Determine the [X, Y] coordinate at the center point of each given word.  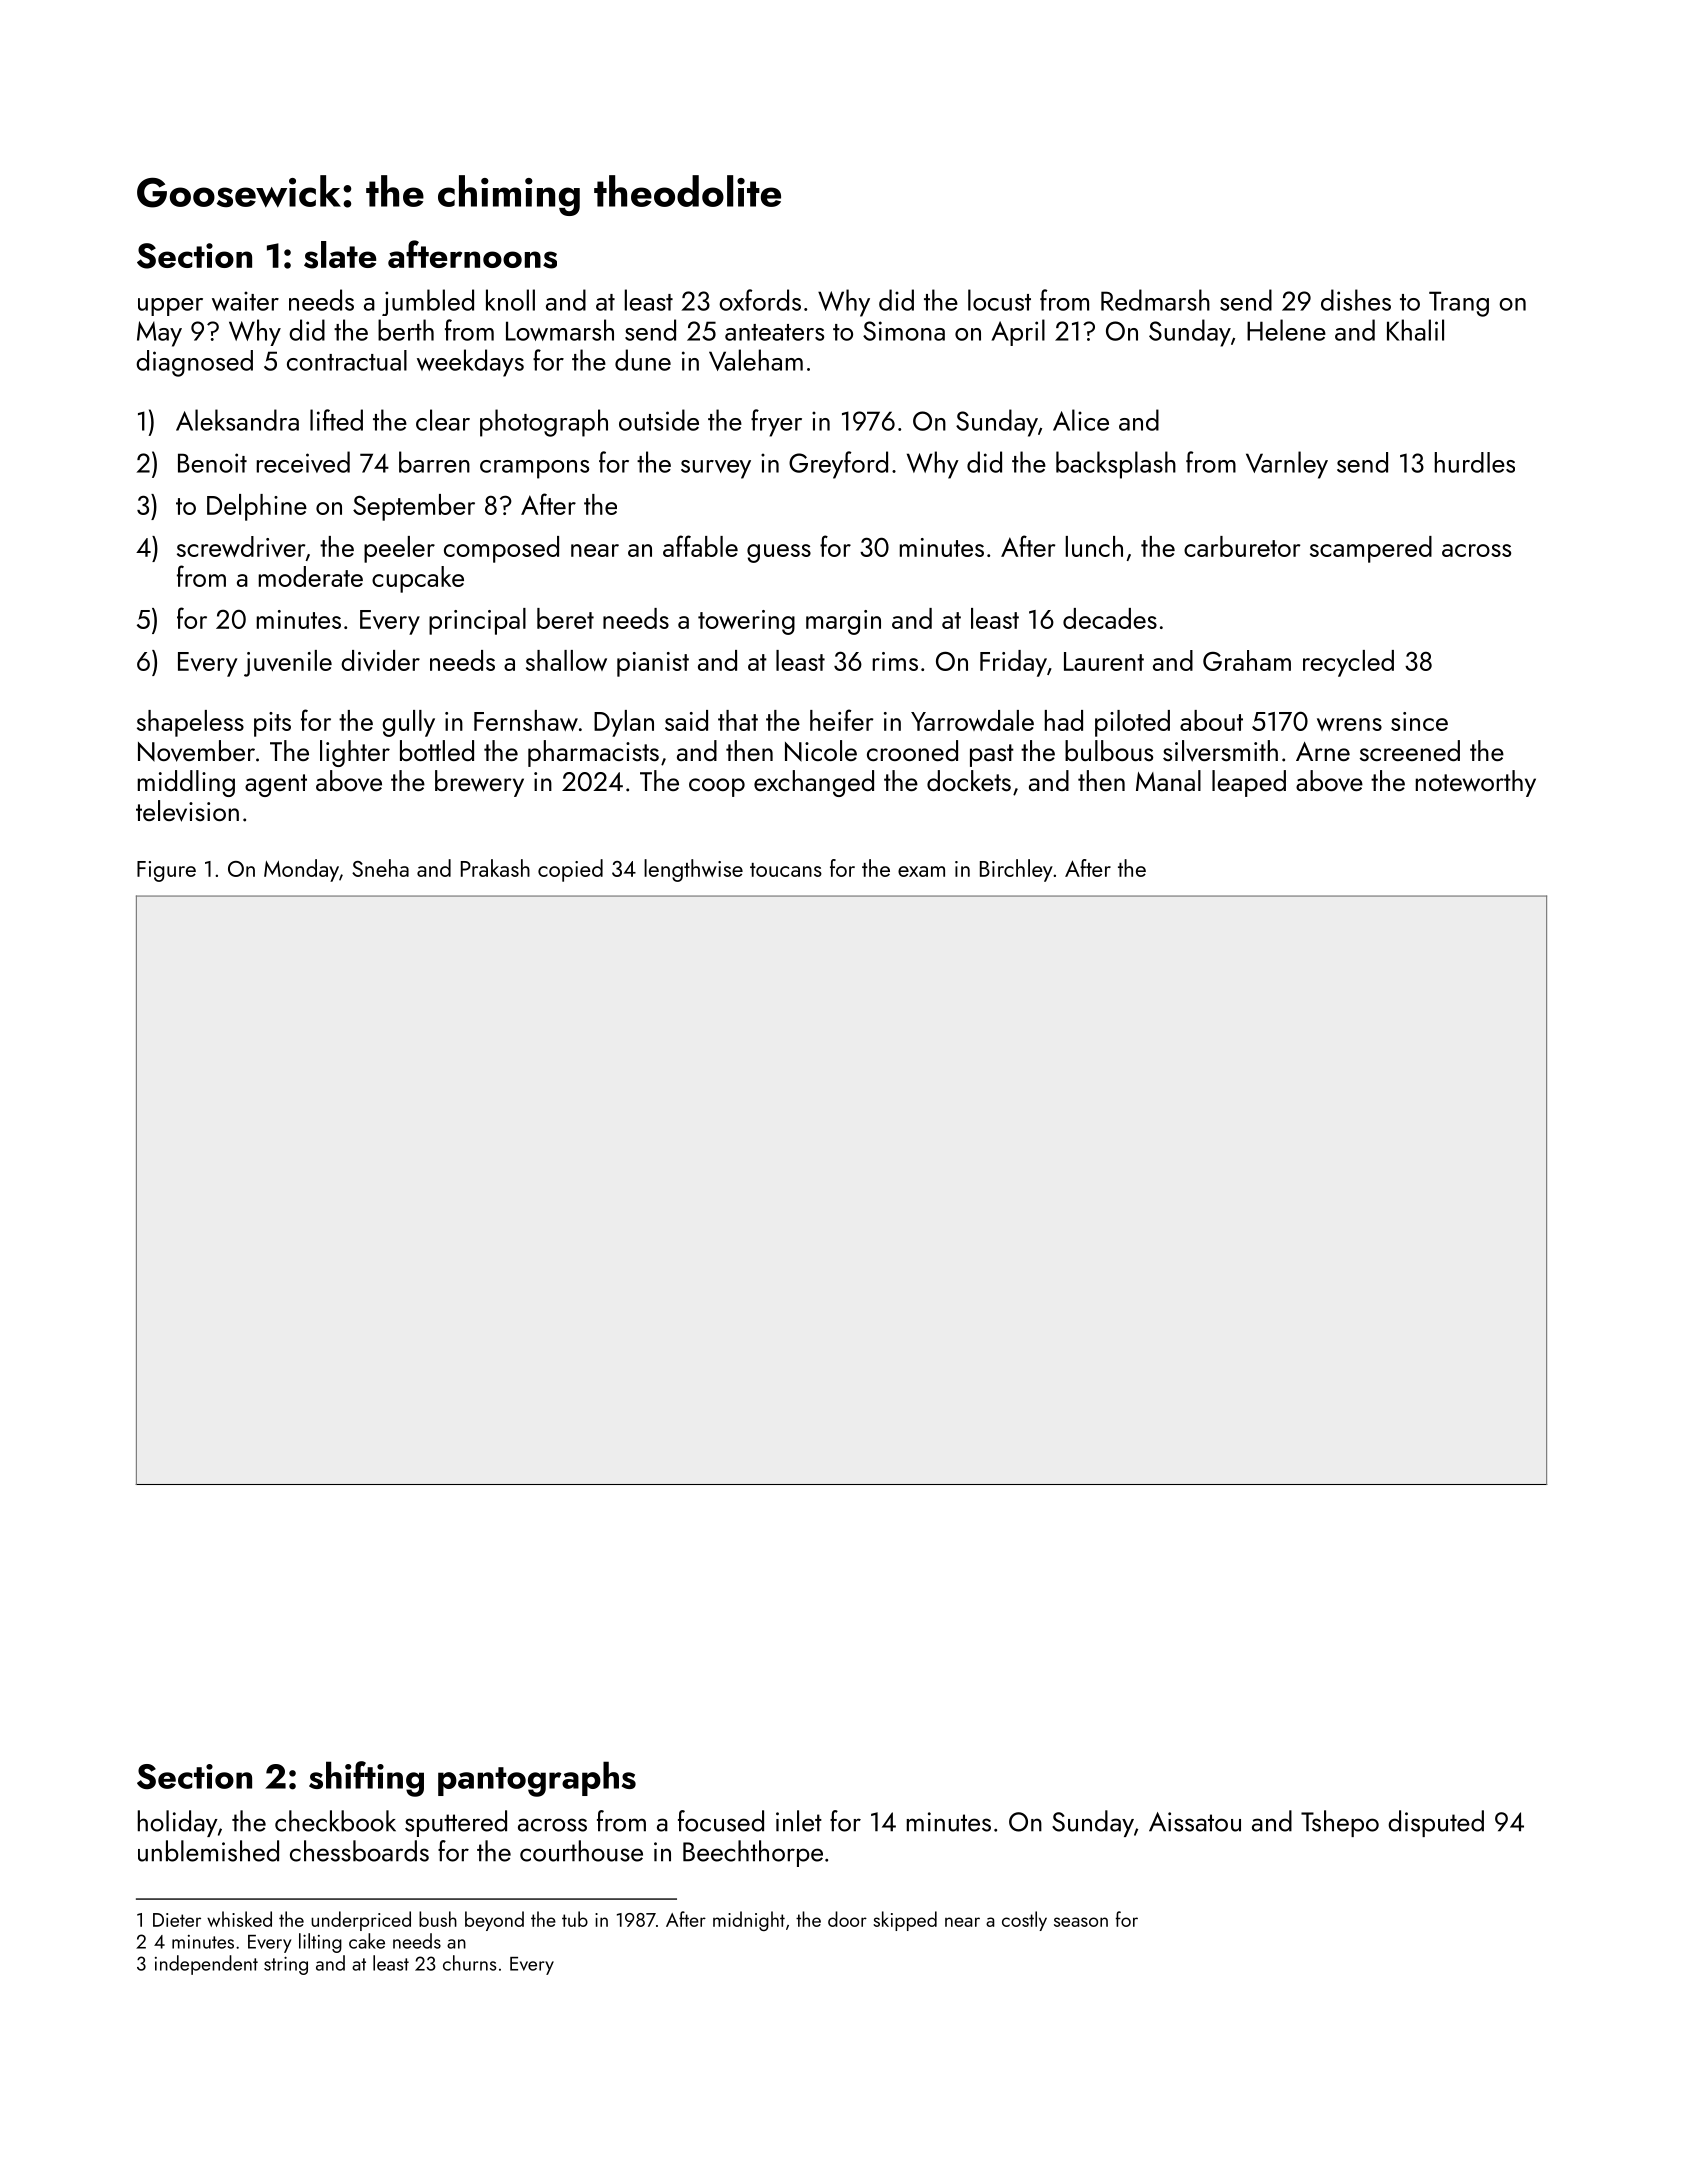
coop [717, 787]
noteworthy [1476, 783]
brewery [479, 783]
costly [1024, 1921]
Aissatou [1195, 1822]
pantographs [537, 1779]
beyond [494, 1921]
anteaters [774, 332]
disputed [1436, 1823]
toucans [786, 870]
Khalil [1415, 330]
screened [1410, 750]
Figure [166, 871]
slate [340, 255]
